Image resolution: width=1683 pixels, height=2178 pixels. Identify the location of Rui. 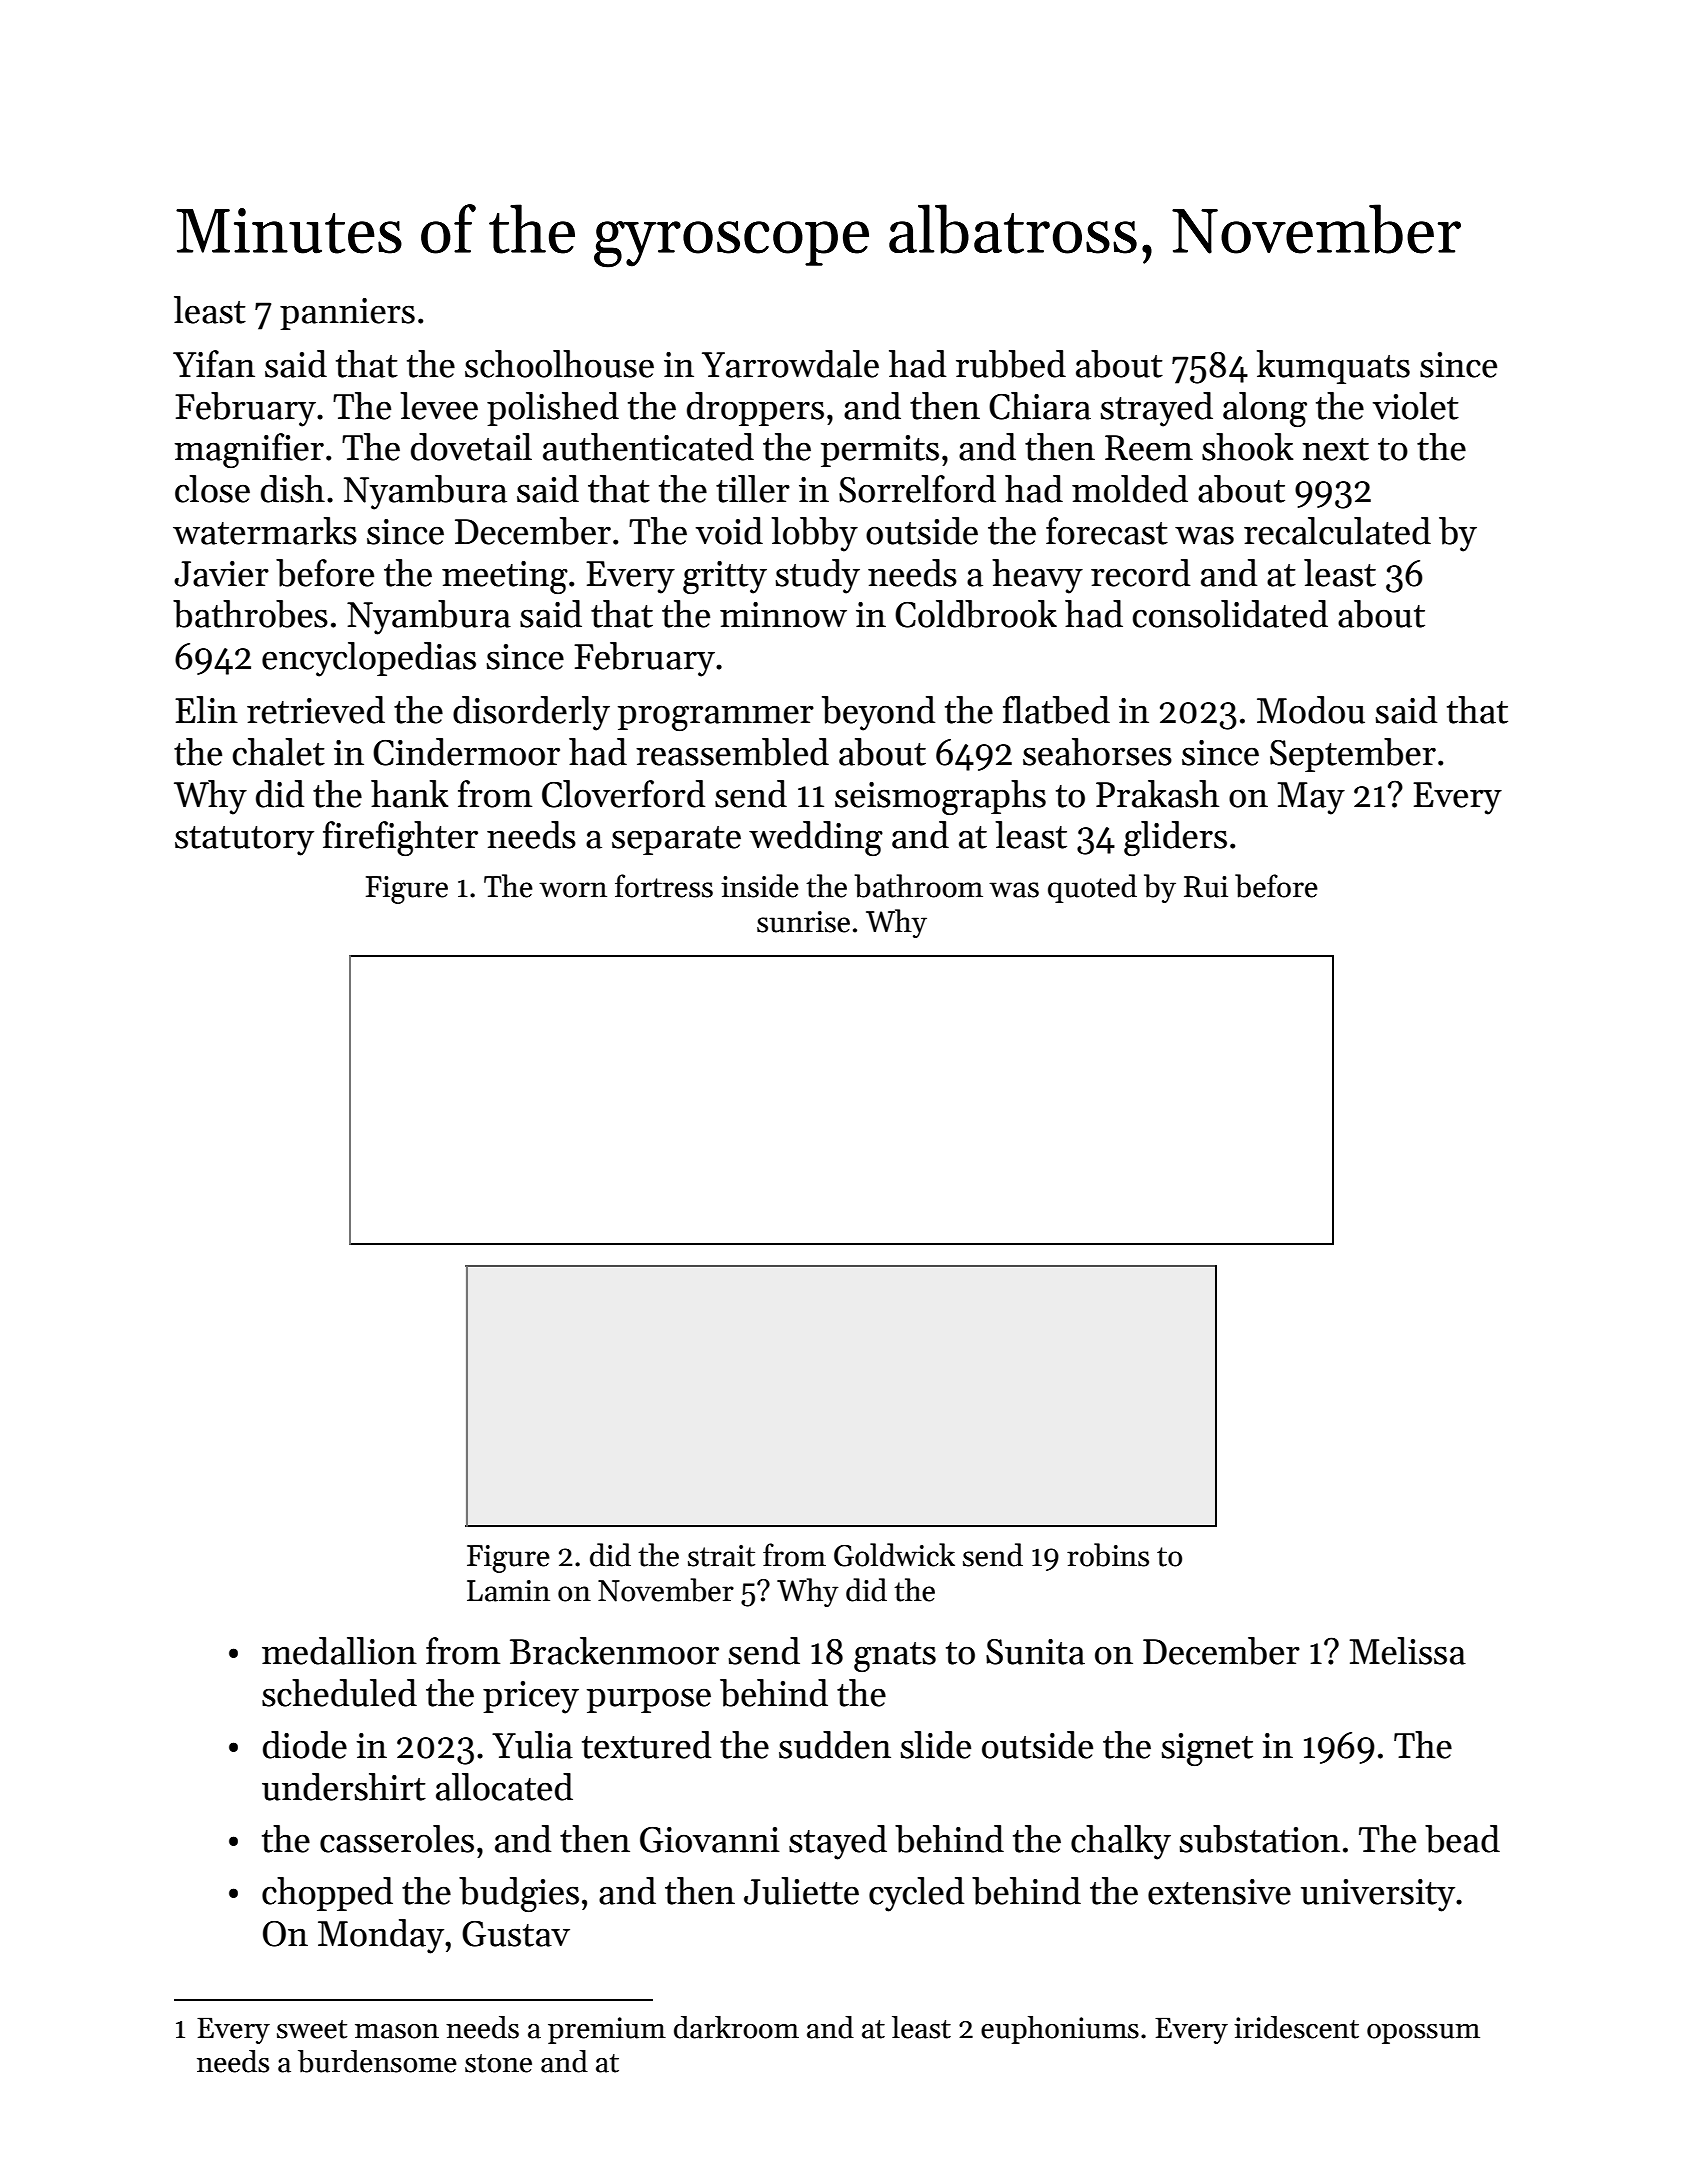
(1206, 887).
